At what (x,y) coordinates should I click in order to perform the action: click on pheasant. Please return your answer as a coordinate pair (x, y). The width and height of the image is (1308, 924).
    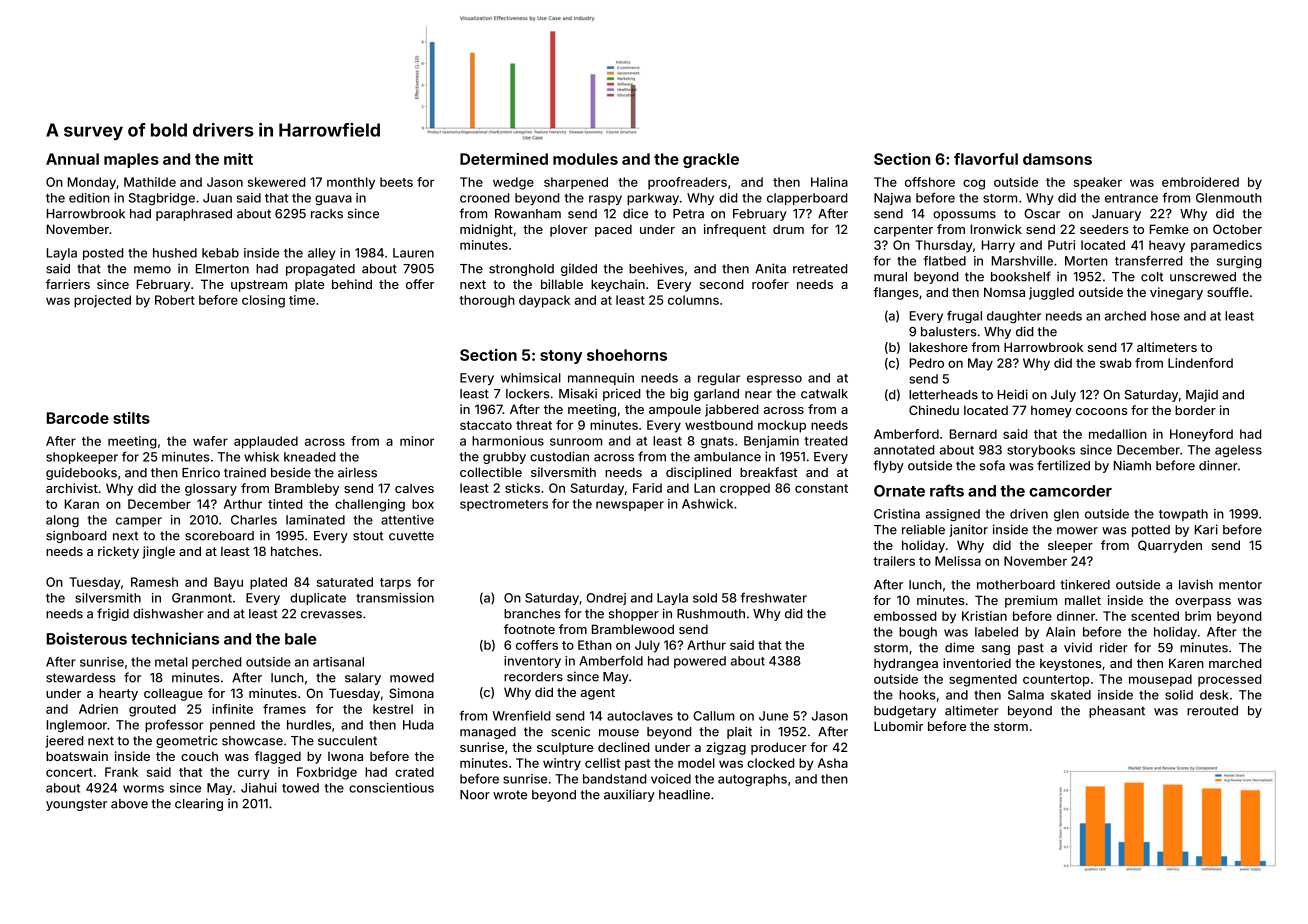
    Looking at the image, I should click on (1117, 712).
